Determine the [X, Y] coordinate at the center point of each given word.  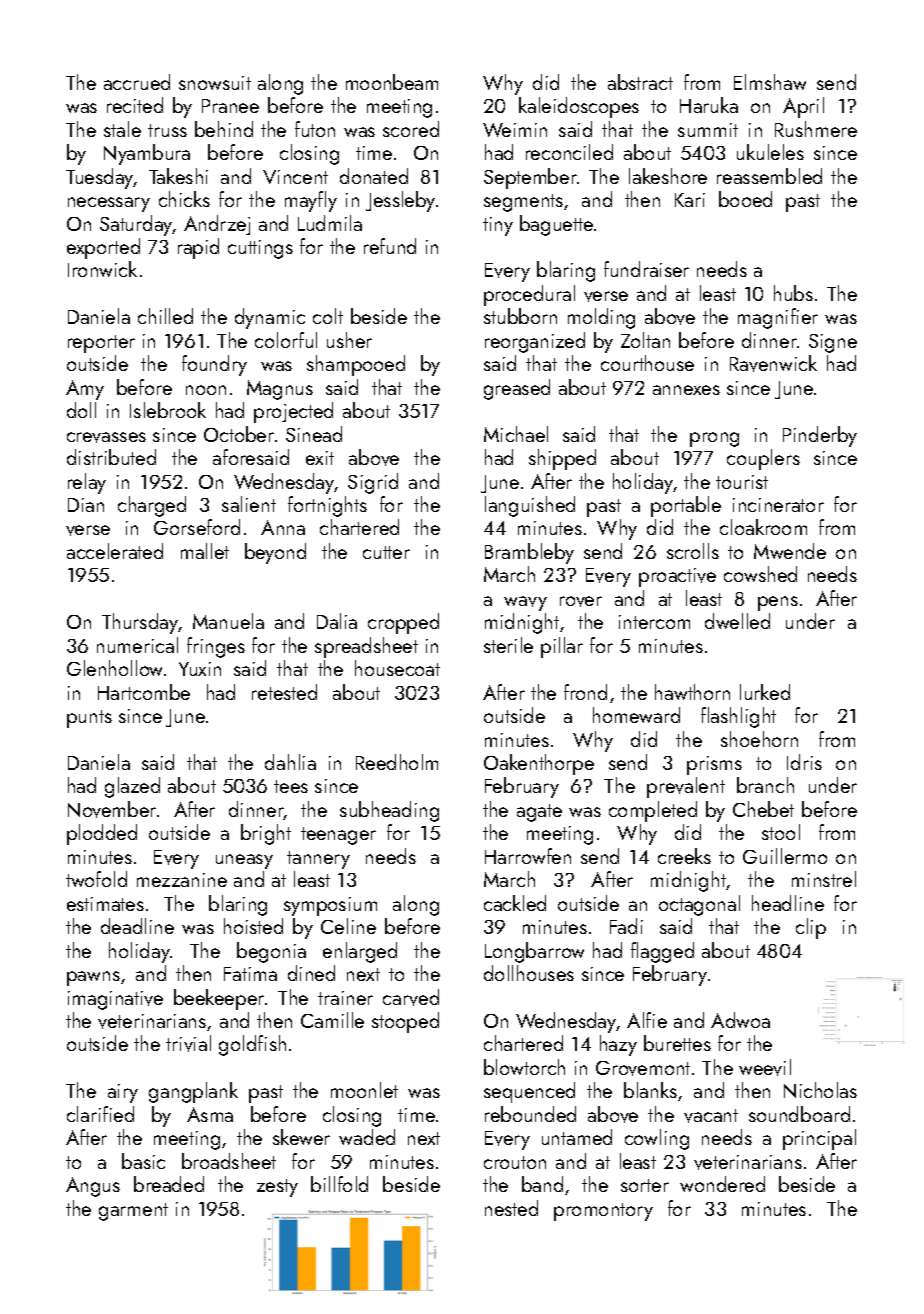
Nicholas [820, 1090]
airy [123, 1093]
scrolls [693, 551]
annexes [686, 390]
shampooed [356, 365]
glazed [132, 787]
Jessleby [400, 201]
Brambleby [529, 553]
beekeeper [219, 999]
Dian [86, 505]
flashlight [738, 717]
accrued [137, 82]
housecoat [397, 668]
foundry [214, 365]
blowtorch [524, 1067]
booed [745, 199]
